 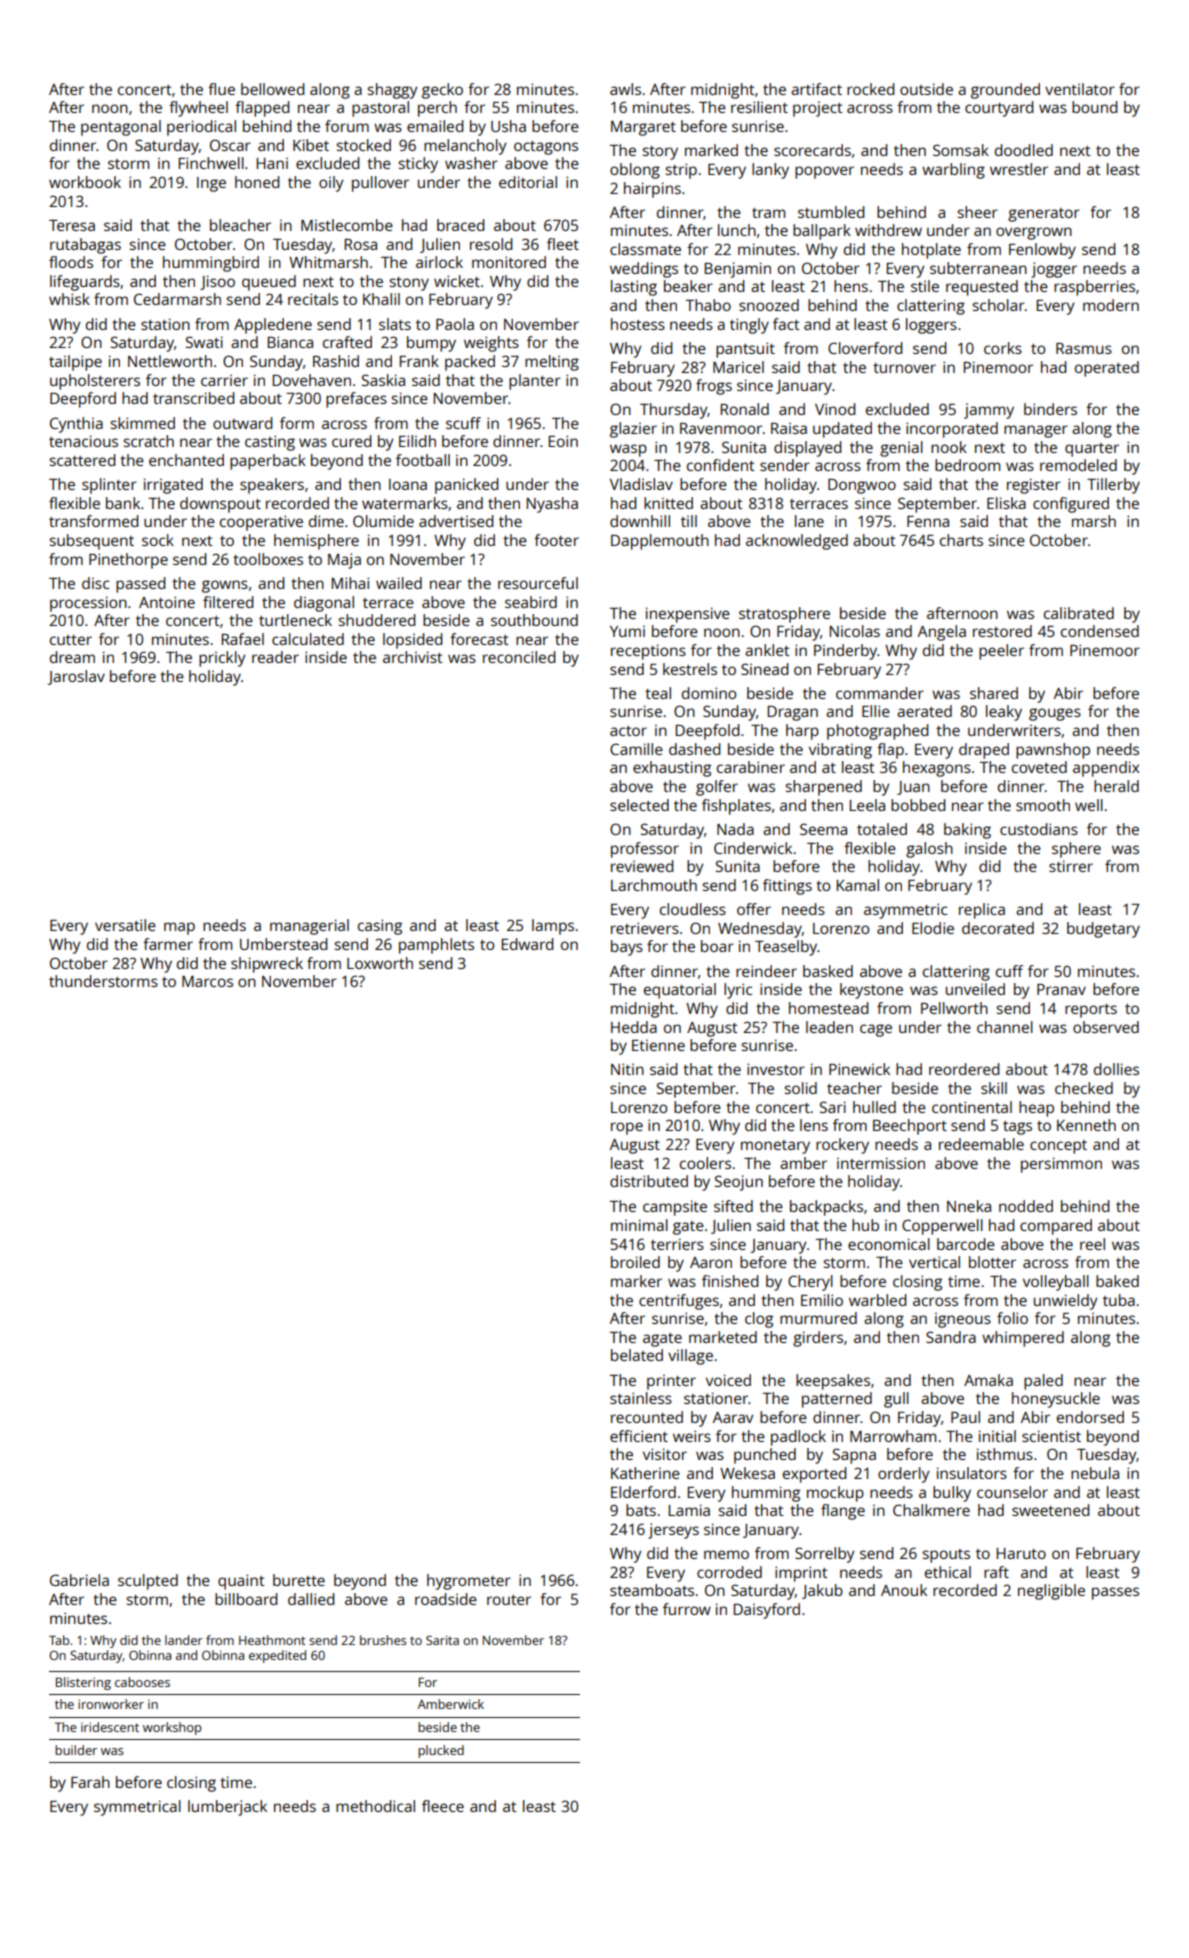 I want to click on octagons, so click(x=546, y=148).
